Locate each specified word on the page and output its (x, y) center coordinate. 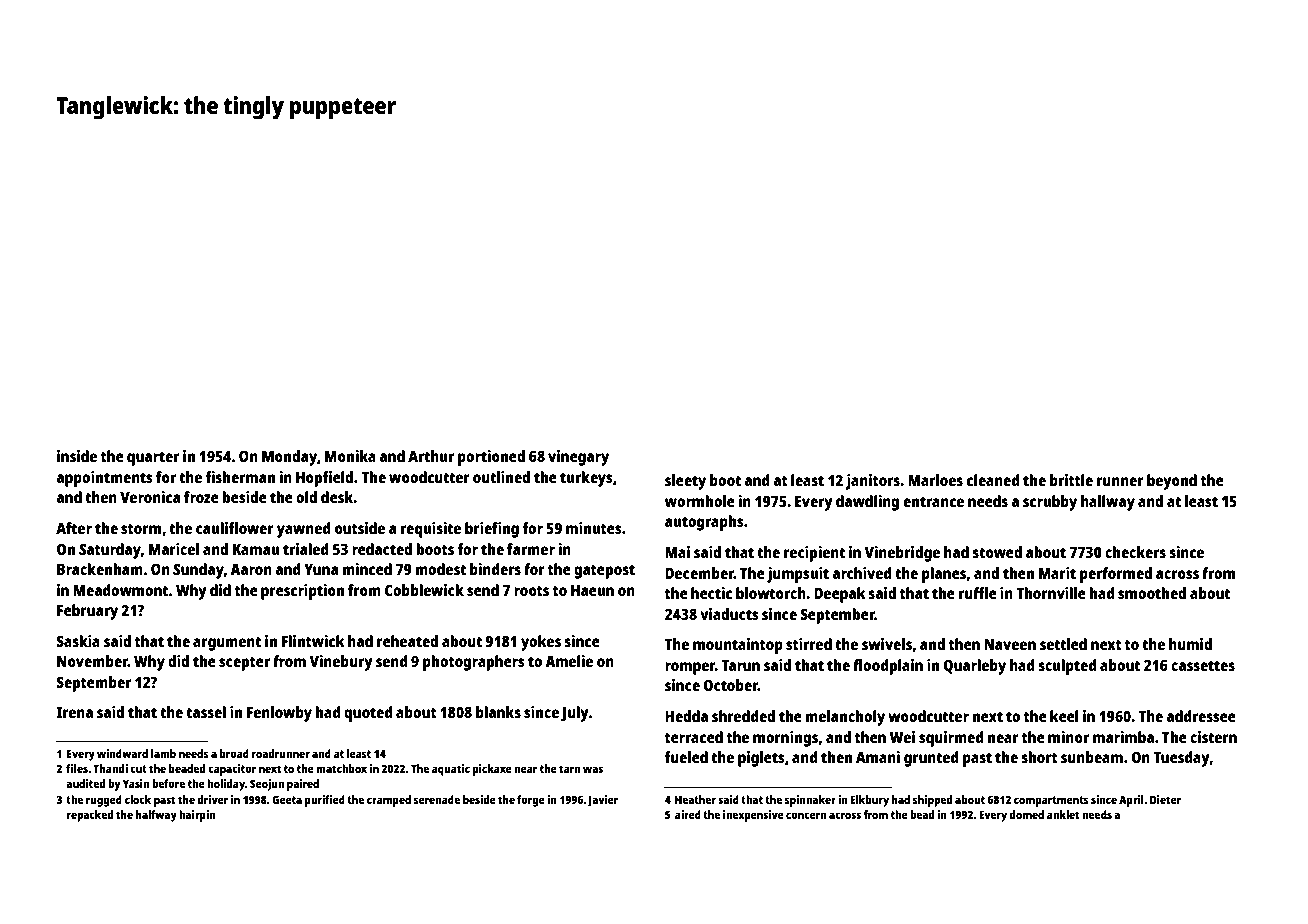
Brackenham (100, 569)
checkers (1135, 552)
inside (77, 456)
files (77, 768)
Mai (677, 552)
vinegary (578, 458)
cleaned (993, 480)
